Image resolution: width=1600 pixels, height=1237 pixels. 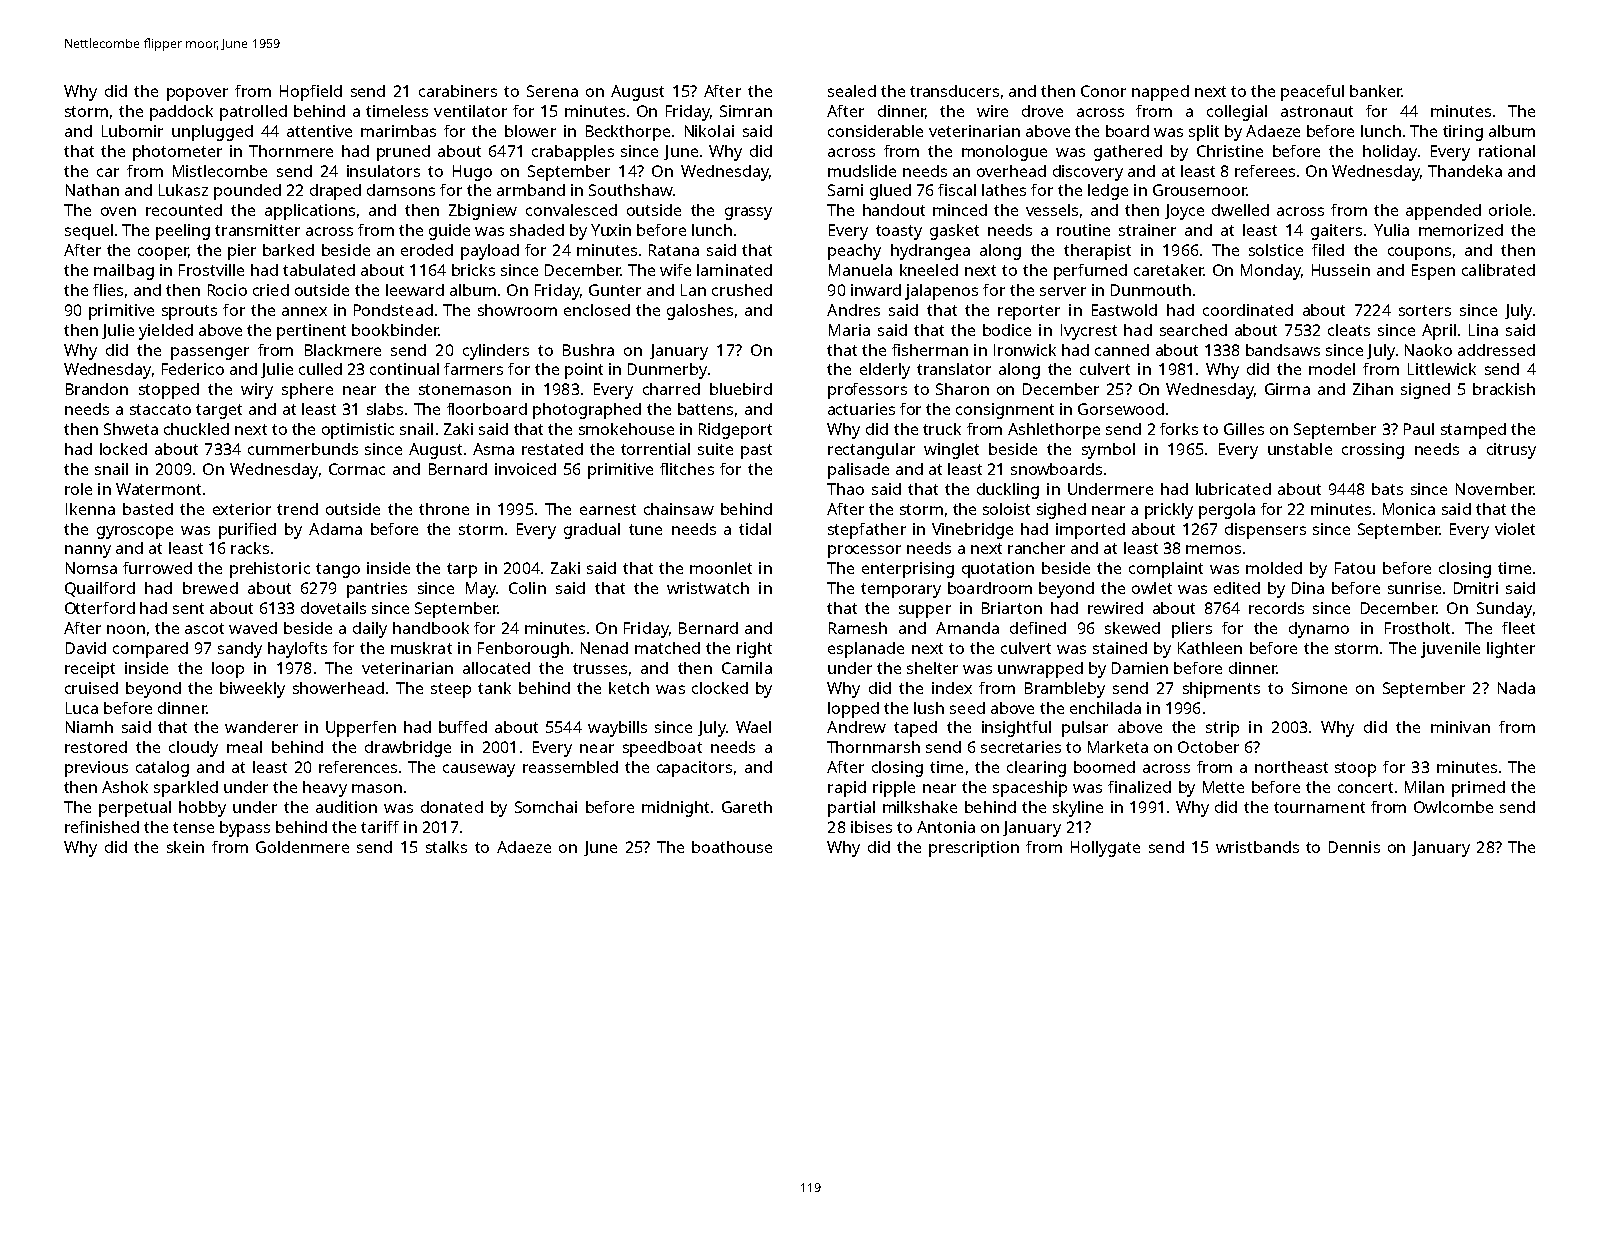 I want to click on Lubomir, so click(x=132, y=131).
